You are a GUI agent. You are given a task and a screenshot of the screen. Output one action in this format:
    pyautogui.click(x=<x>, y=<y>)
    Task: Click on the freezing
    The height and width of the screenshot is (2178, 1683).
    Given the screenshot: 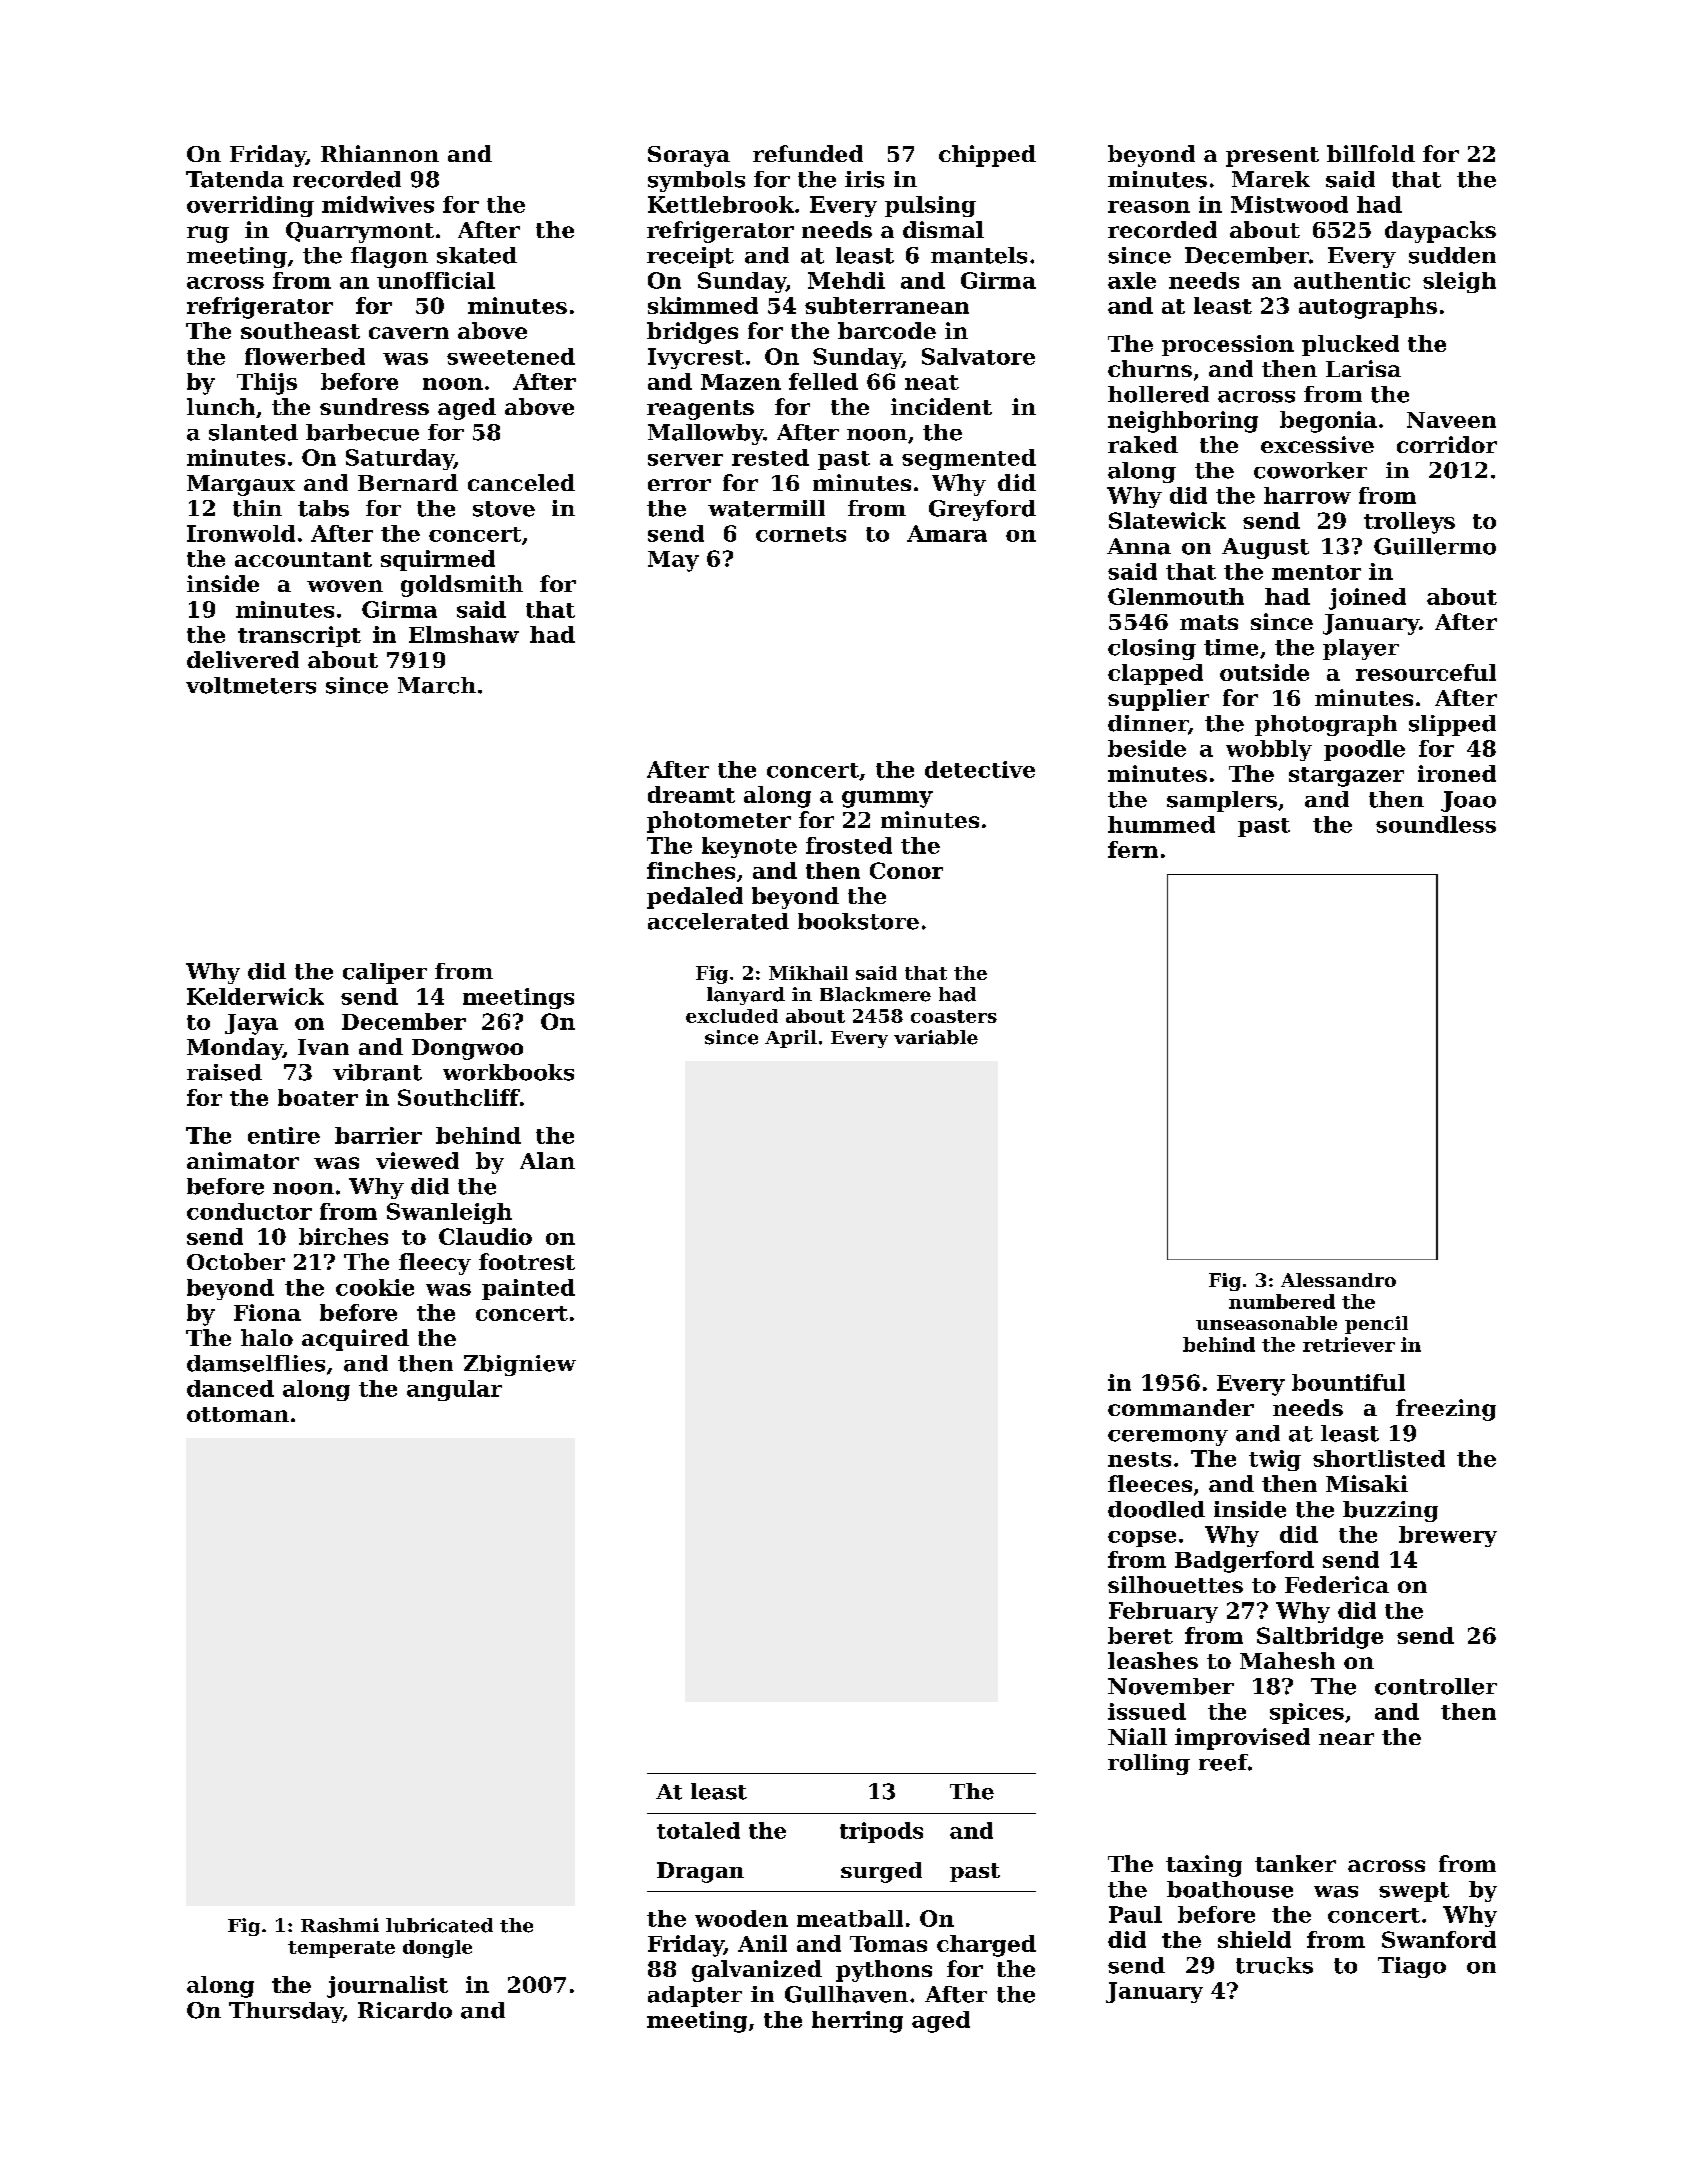 What is the action you would take?
    pyautogui.click(x=1446, y=1410)
